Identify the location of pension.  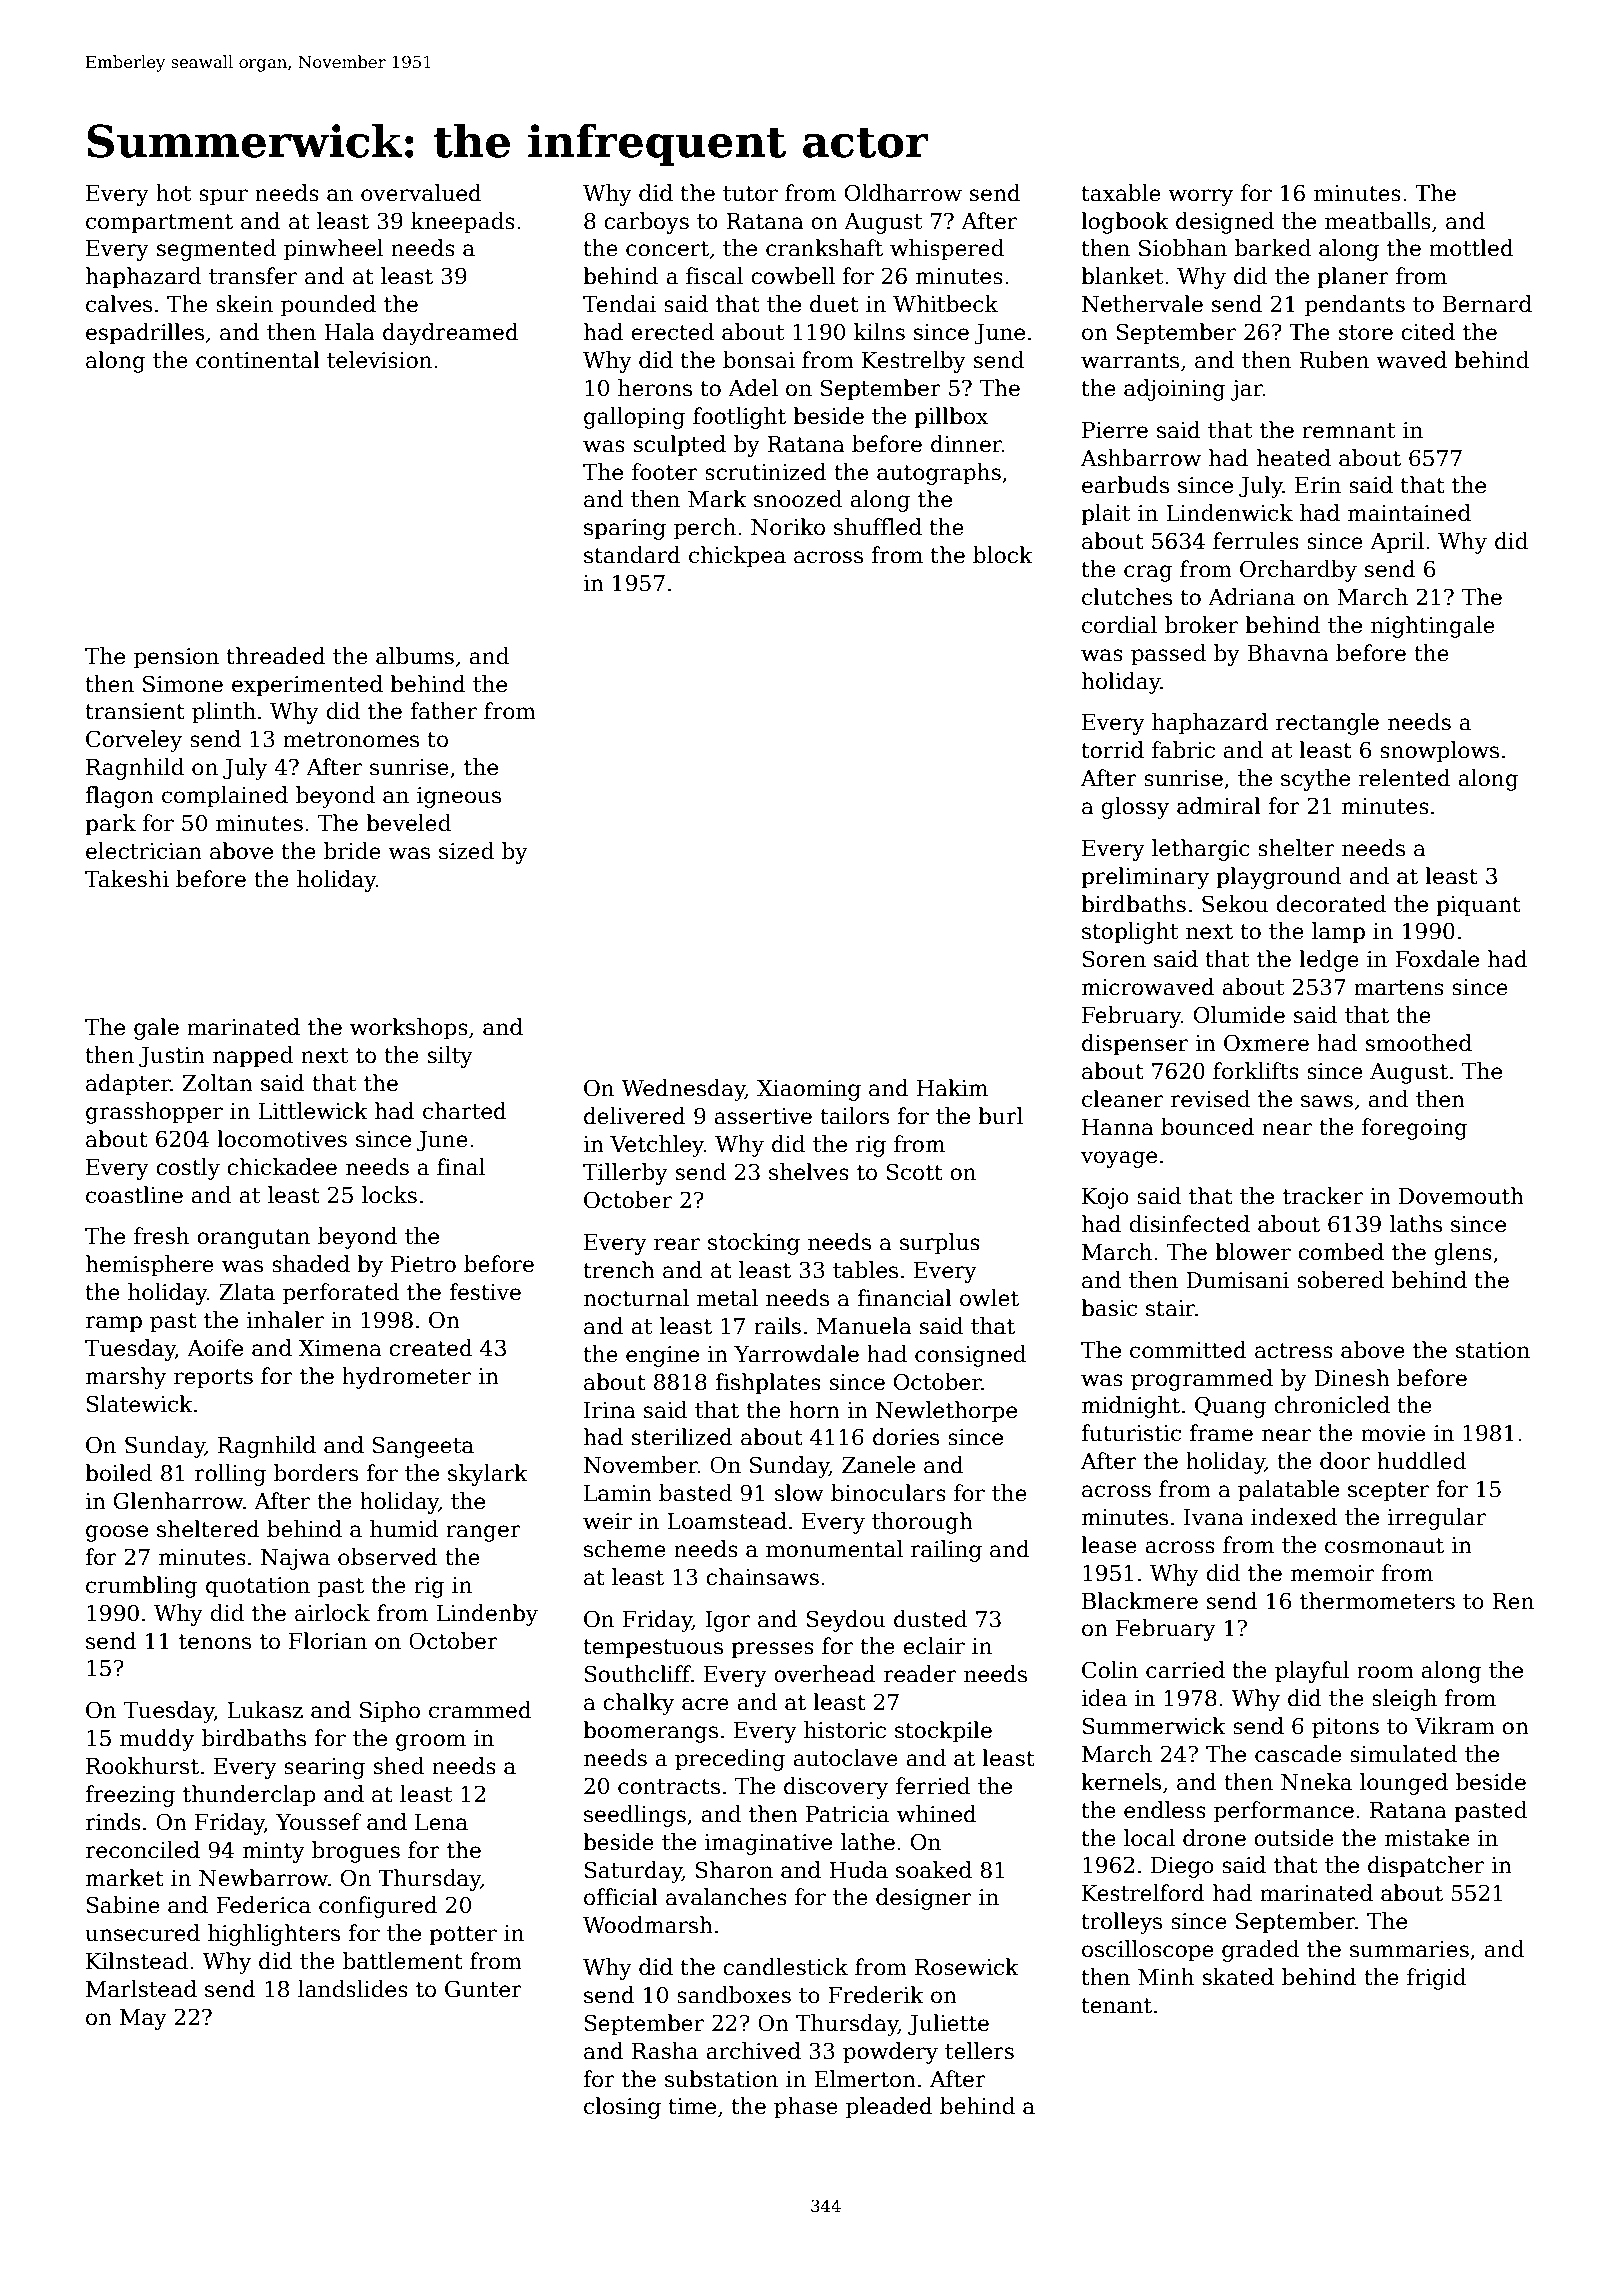
(176, 658).
